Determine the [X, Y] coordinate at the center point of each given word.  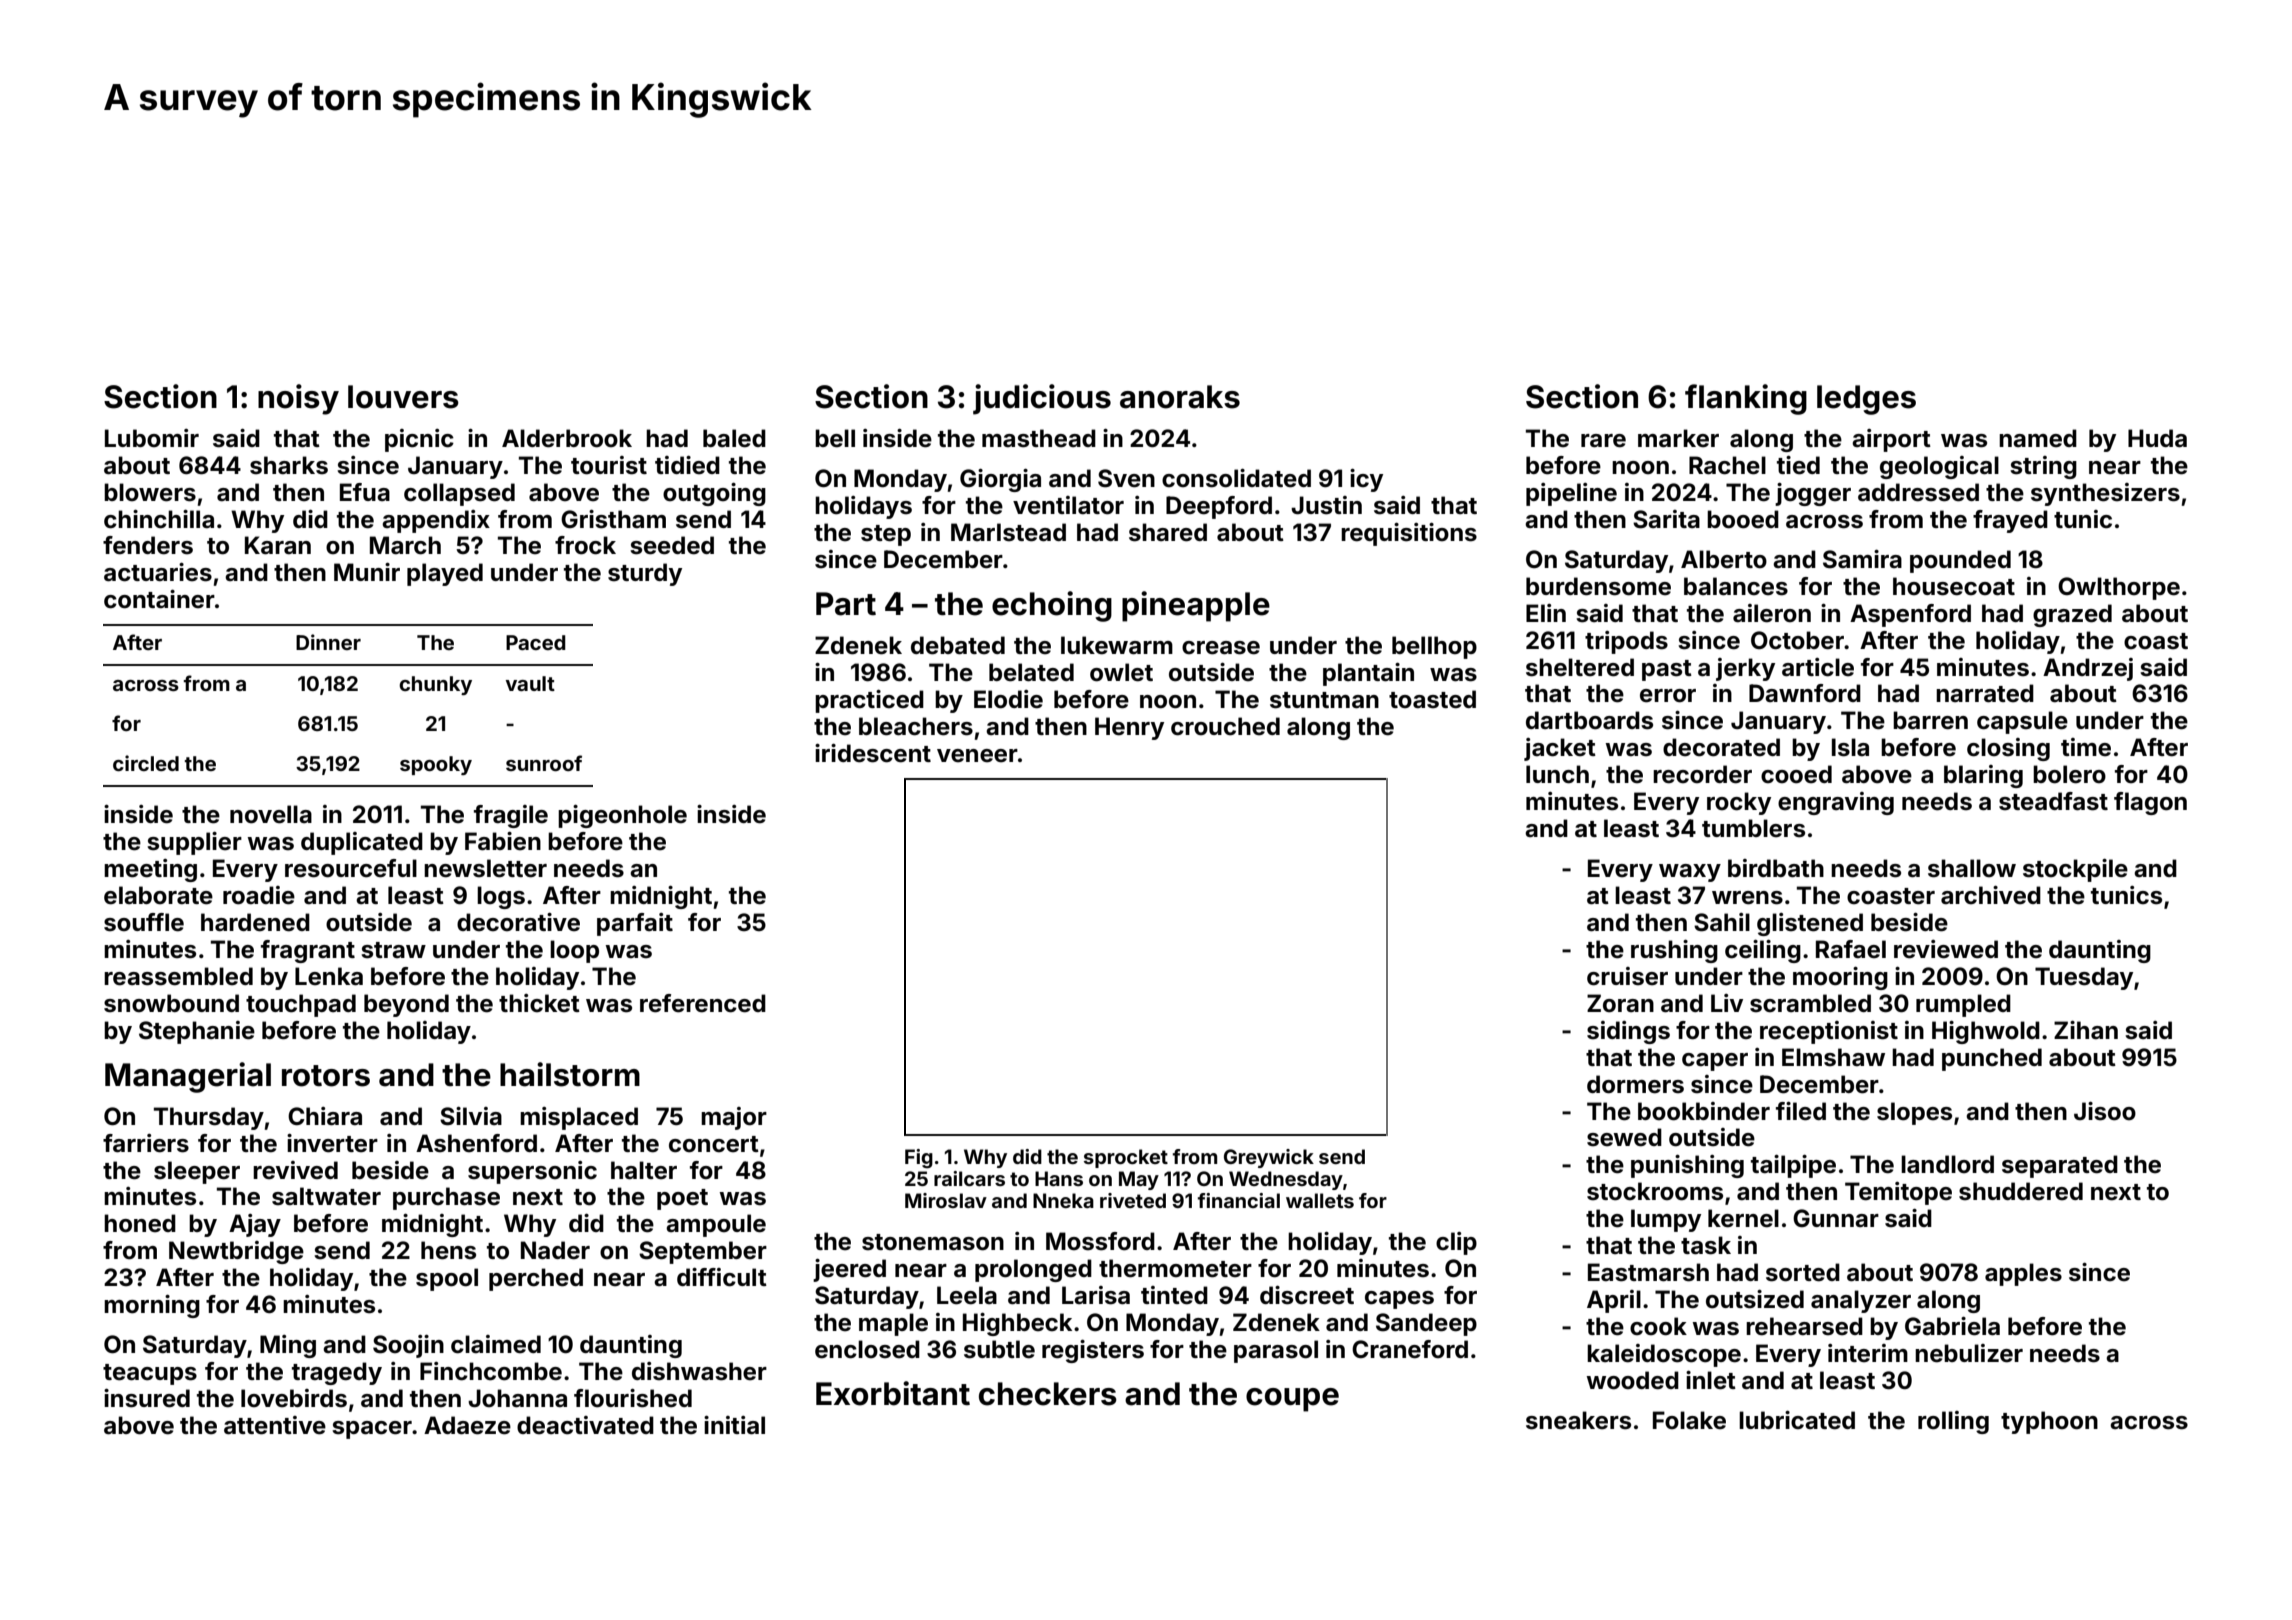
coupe [1292, 1400]
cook [1658, 1326]
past [1667, 670]
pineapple [1196, 606]
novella [271, 814]
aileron [1772, 613]
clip [1456, 1243]
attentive [275, 1425]
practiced [869, 701]
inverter [332, 1143]
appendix [436, 521]
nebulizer [1969, 1353]
